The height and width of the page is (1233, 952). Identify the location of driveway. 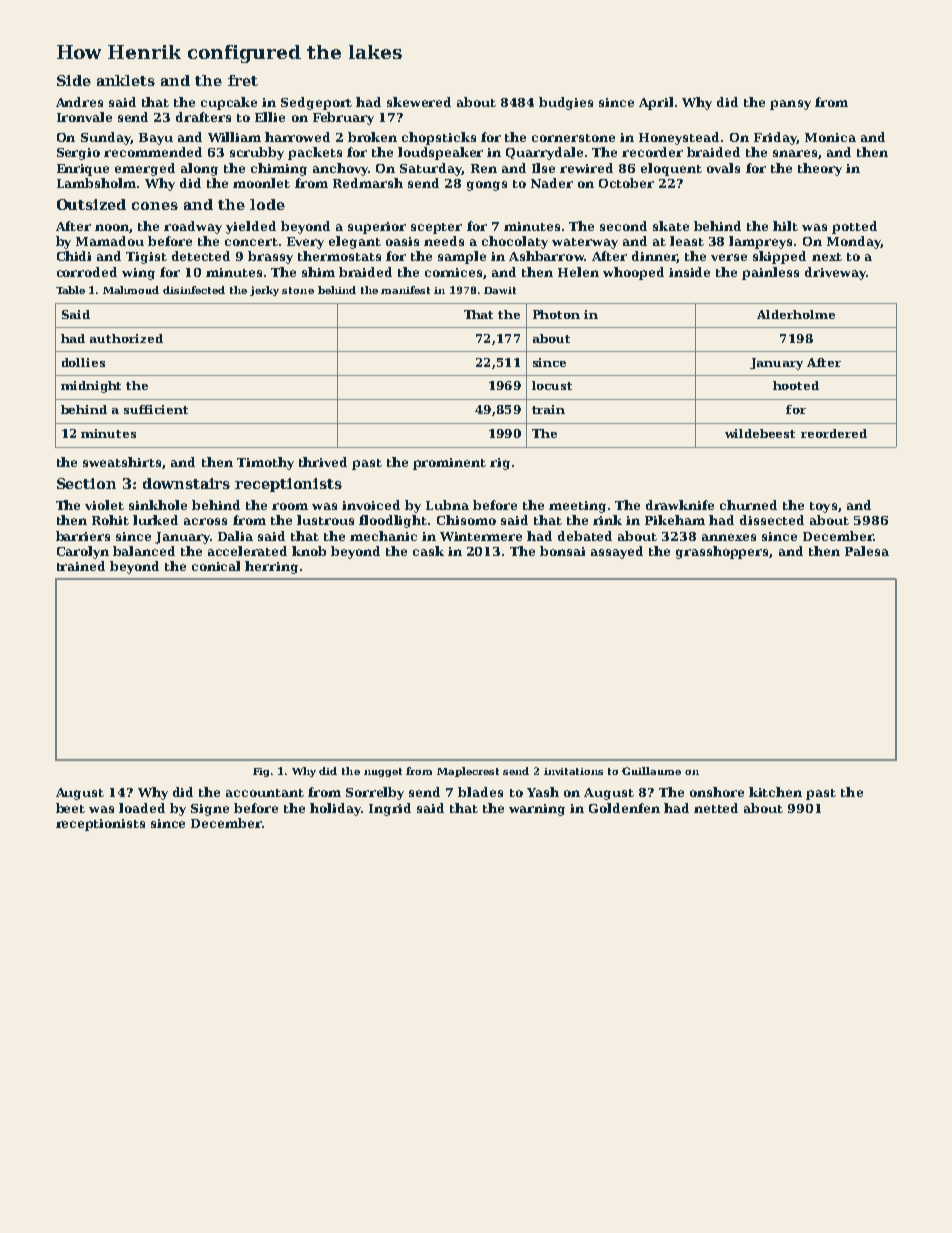
(835, 273).
